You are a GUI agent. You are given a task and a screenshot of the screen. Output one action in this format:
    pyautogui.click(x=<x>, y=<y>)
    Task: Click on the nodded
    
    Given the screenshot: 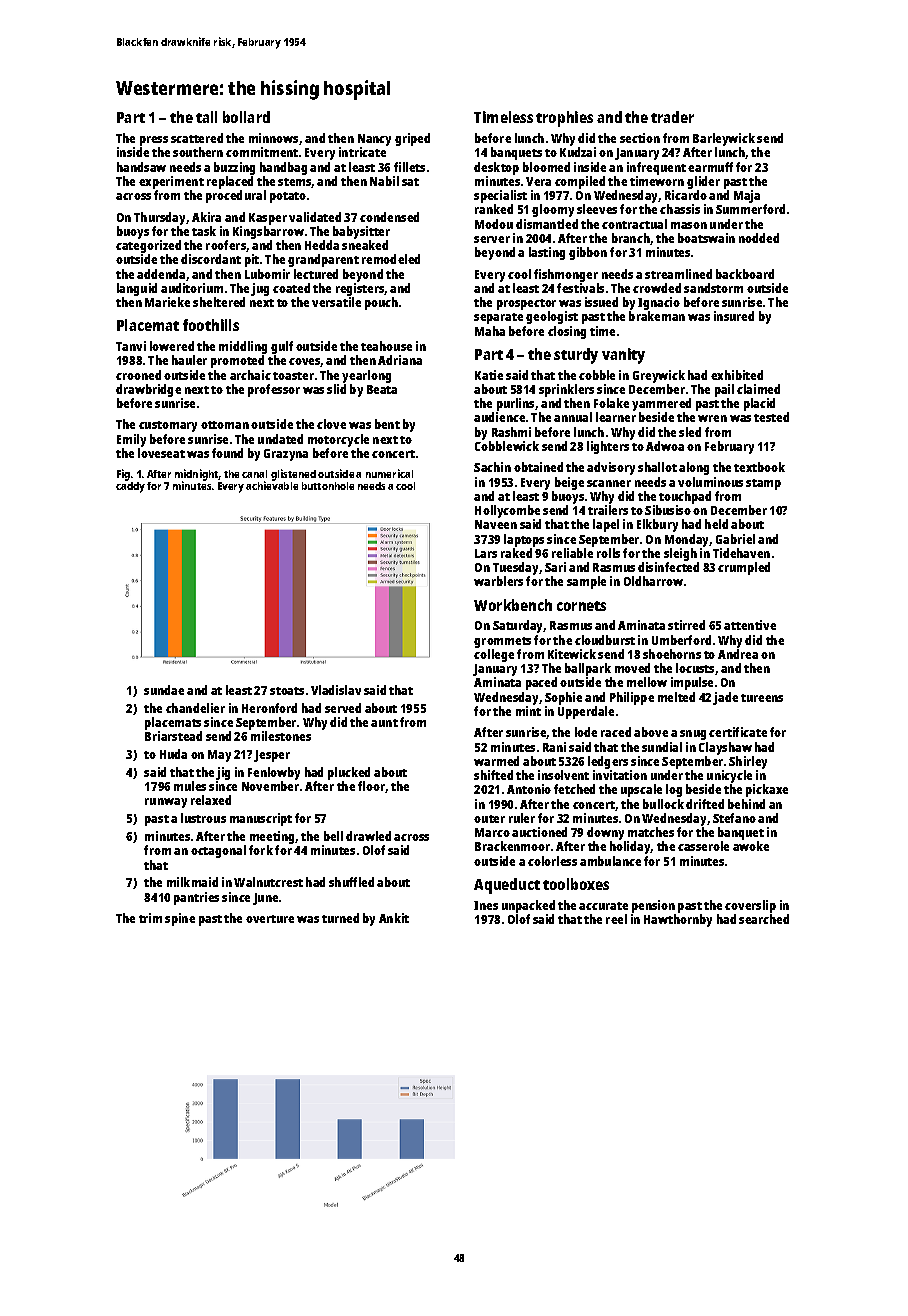 What is the action you would take?
    pyautogui.click(x=759, y=238)
